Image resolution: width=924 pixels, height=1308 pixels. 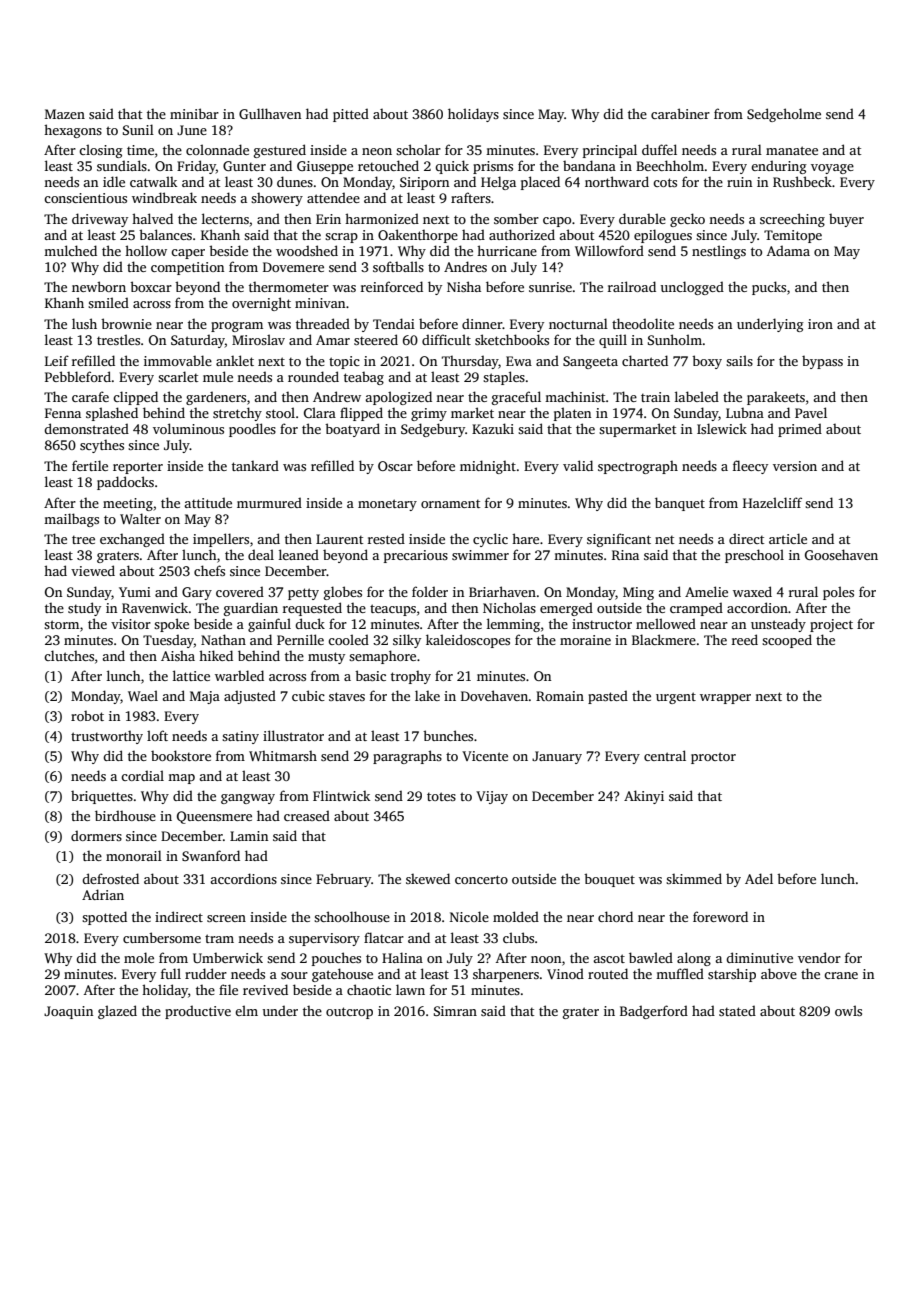 I want to click on pitted, so click(x=351, y=115).
